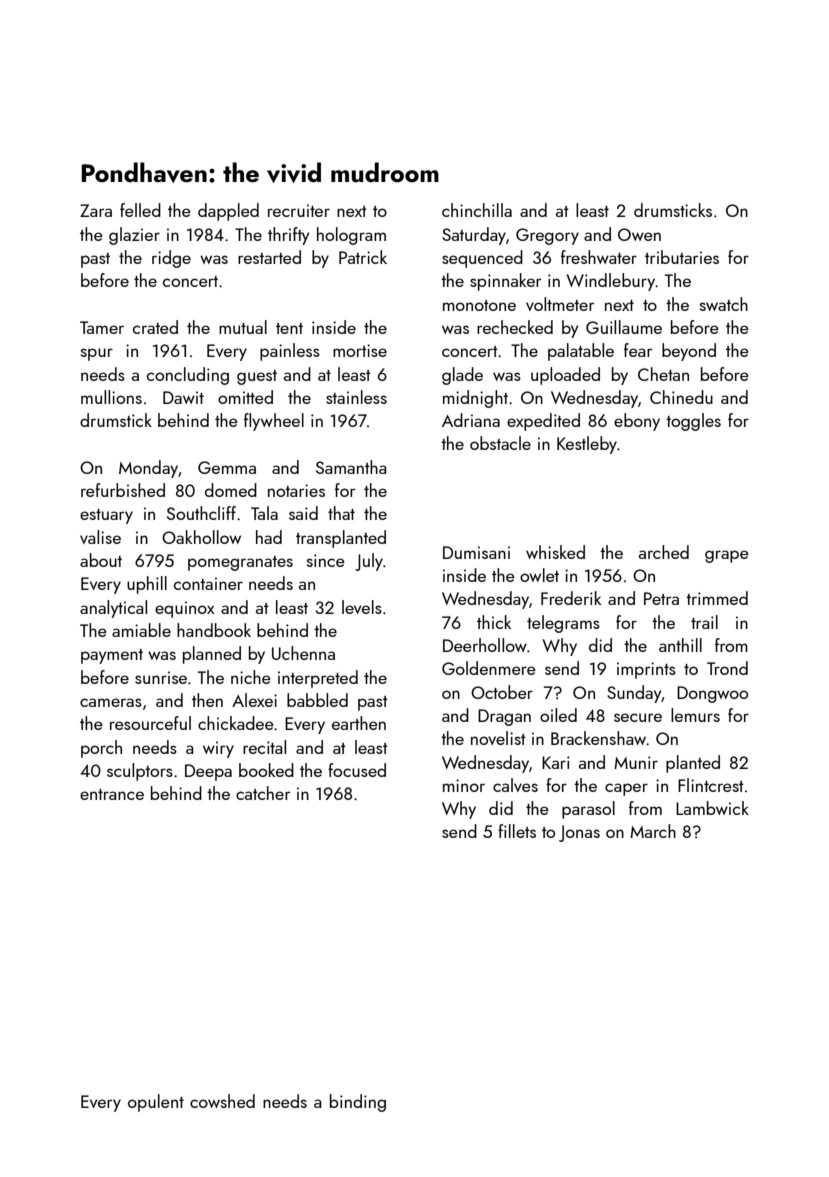 The height and width of the screenshot is (1177, 829). What do you see at coordinates (639, 234) in the screenshot?
I see `Owen` at bounding box center [639, 234].
